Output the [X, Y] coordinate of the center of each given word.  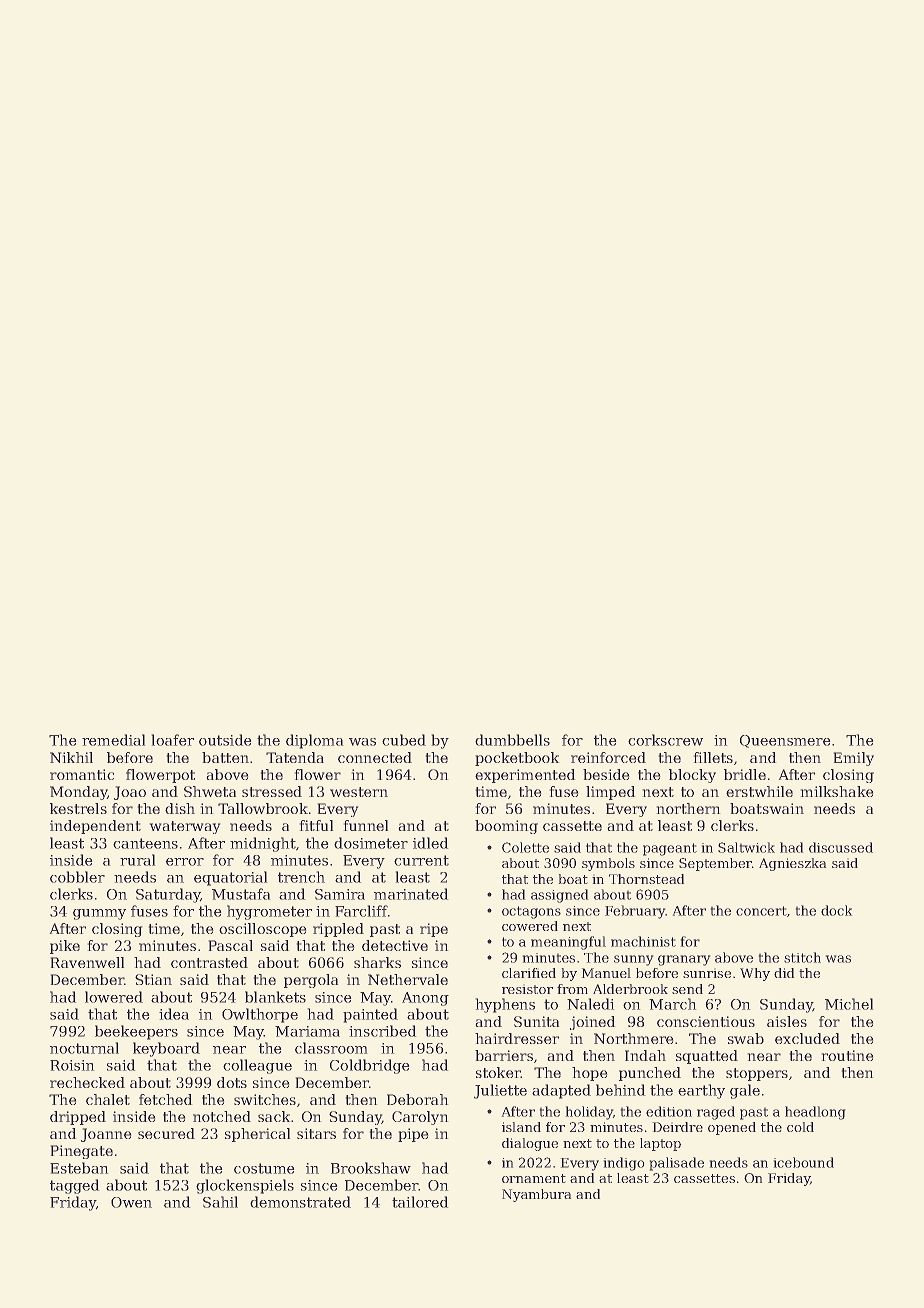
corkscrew [665, 740]
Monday [79, 793]
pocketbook [517, 759]
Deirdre [677, 1127]
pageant [670, 849]
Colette [525, 847]
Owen [131, 1202]
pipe [413, 1135]
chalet [108, 1099]
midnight [263, 844]
